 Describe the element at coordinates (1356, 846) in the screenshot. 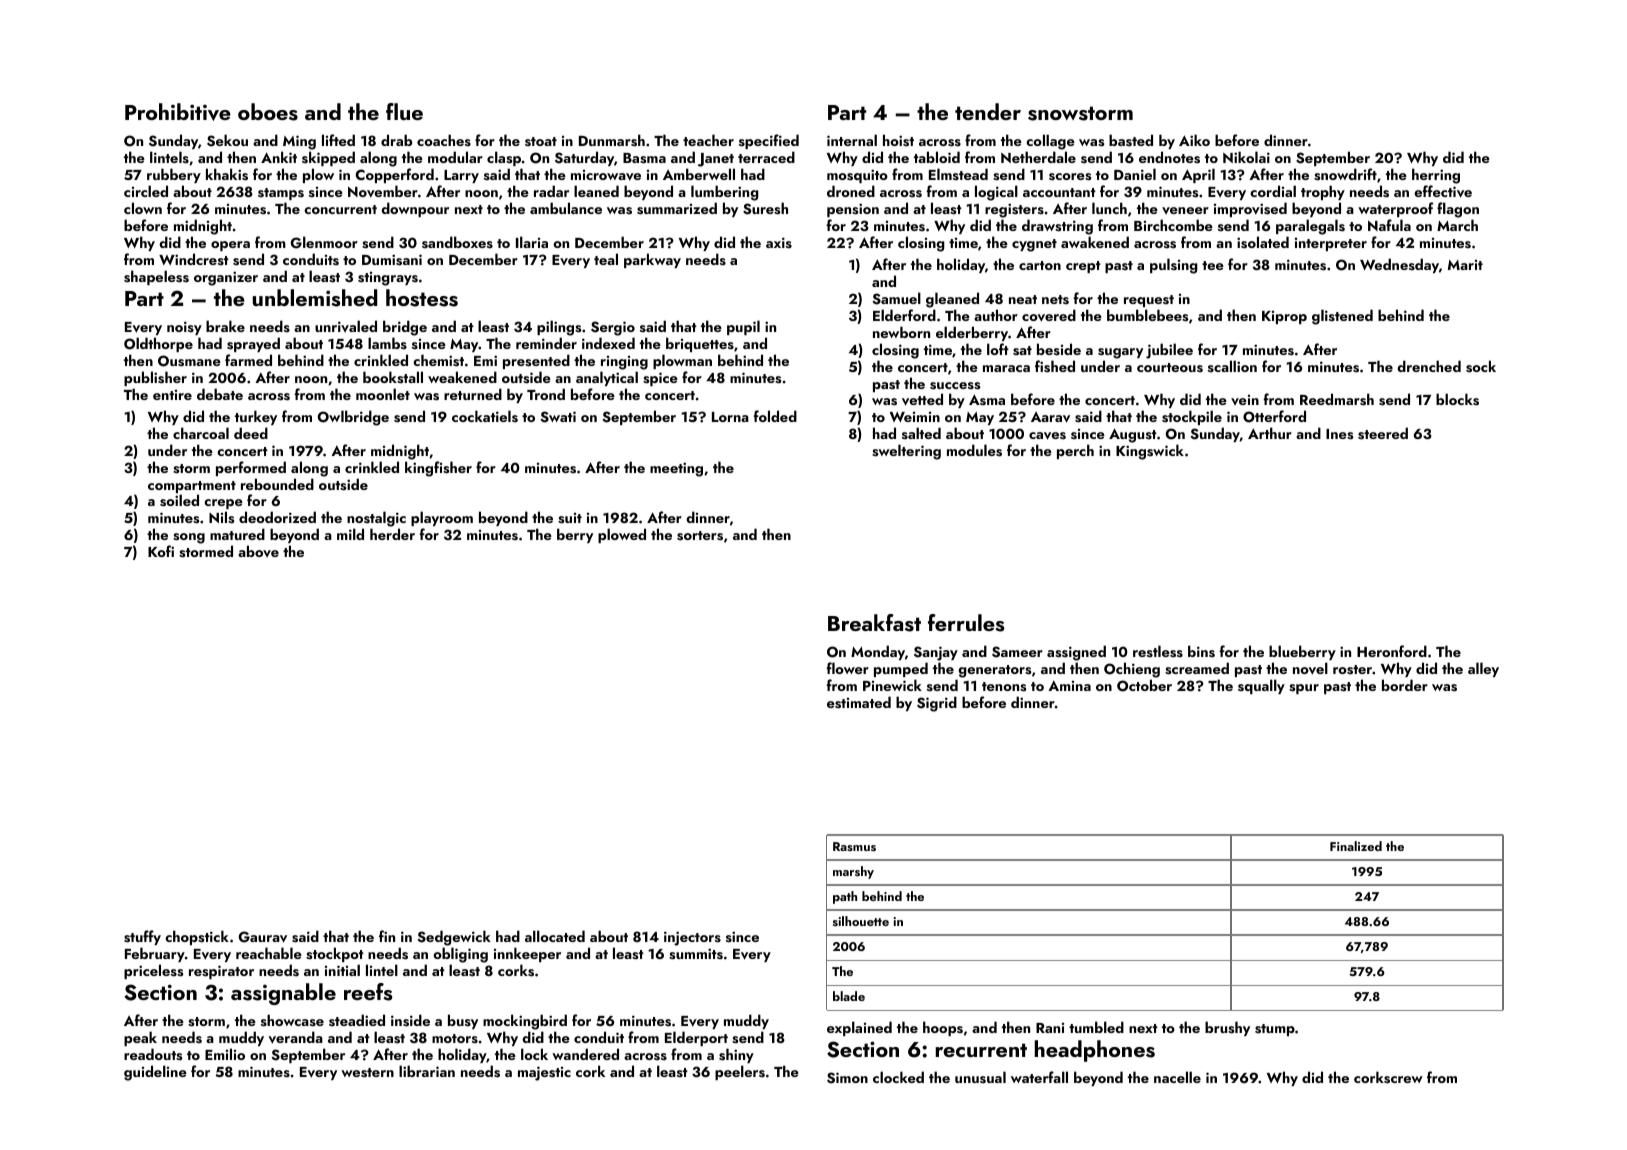

I see `Finalized` at that location.
